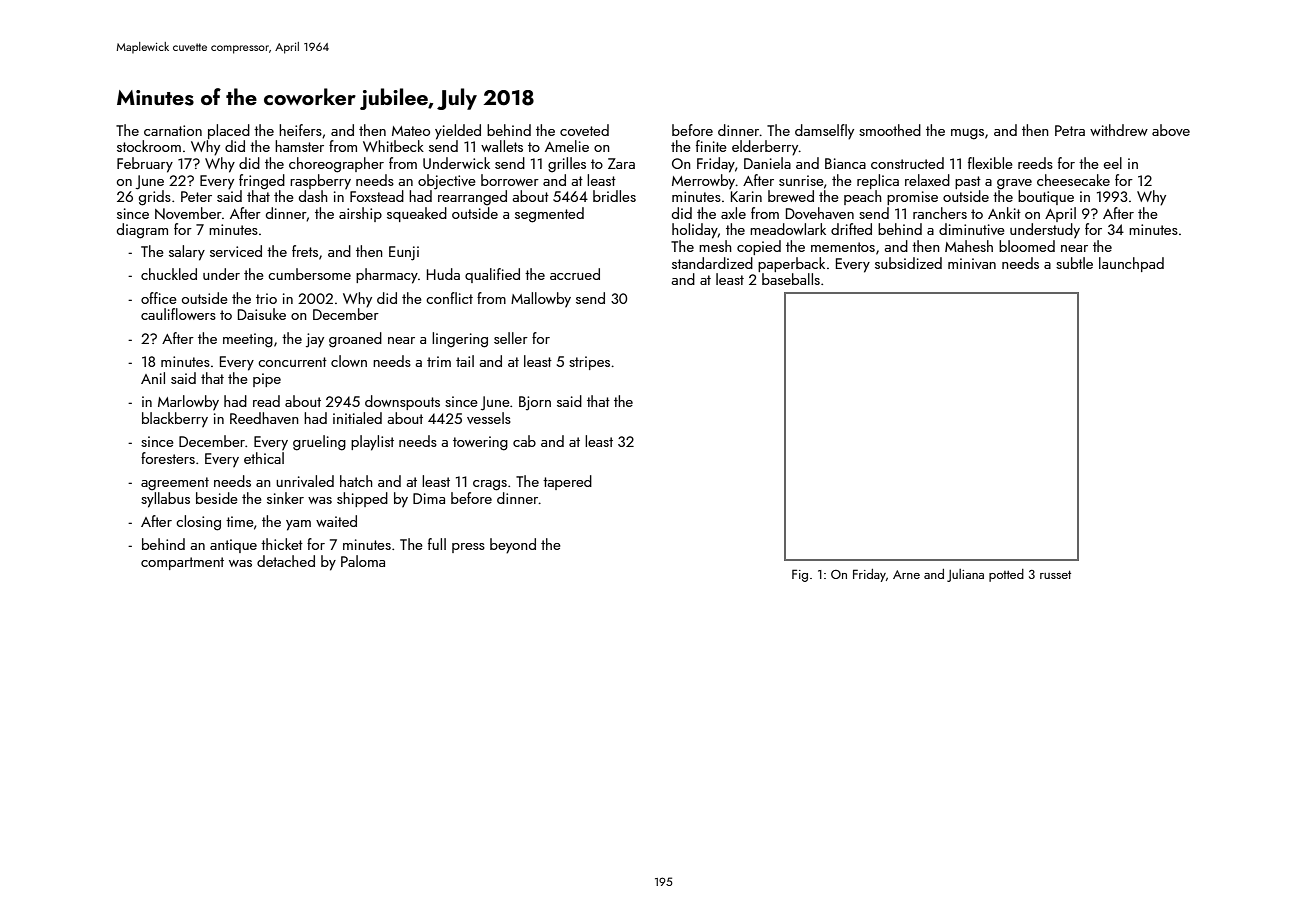 This page has width=1308, height=924. What do you see at coordinates (800, 575) in the page?
I see `Fig` at bounding box center [800, 575].
